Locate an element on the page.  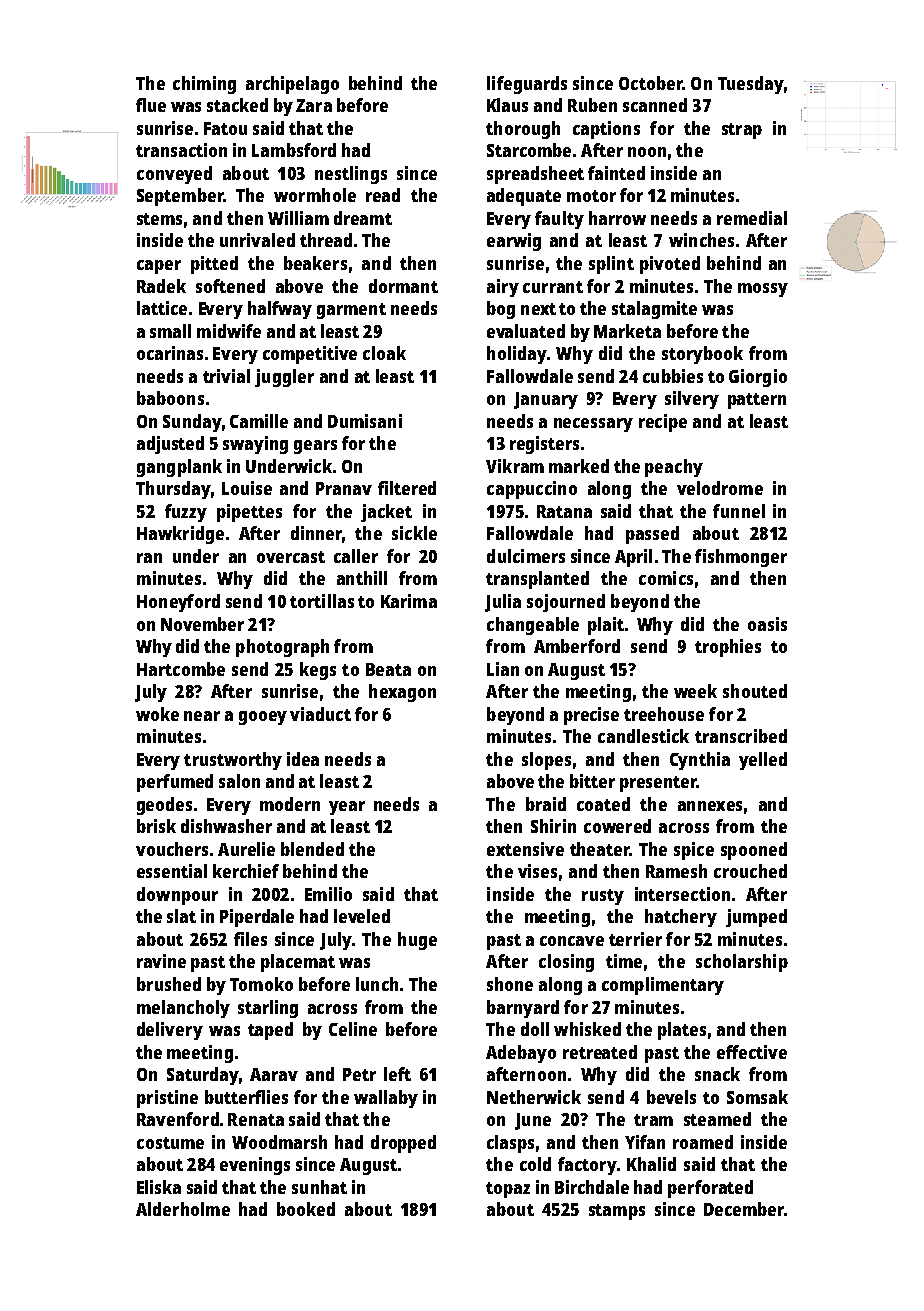
Eliska is located at coordinates (159, 1187).
